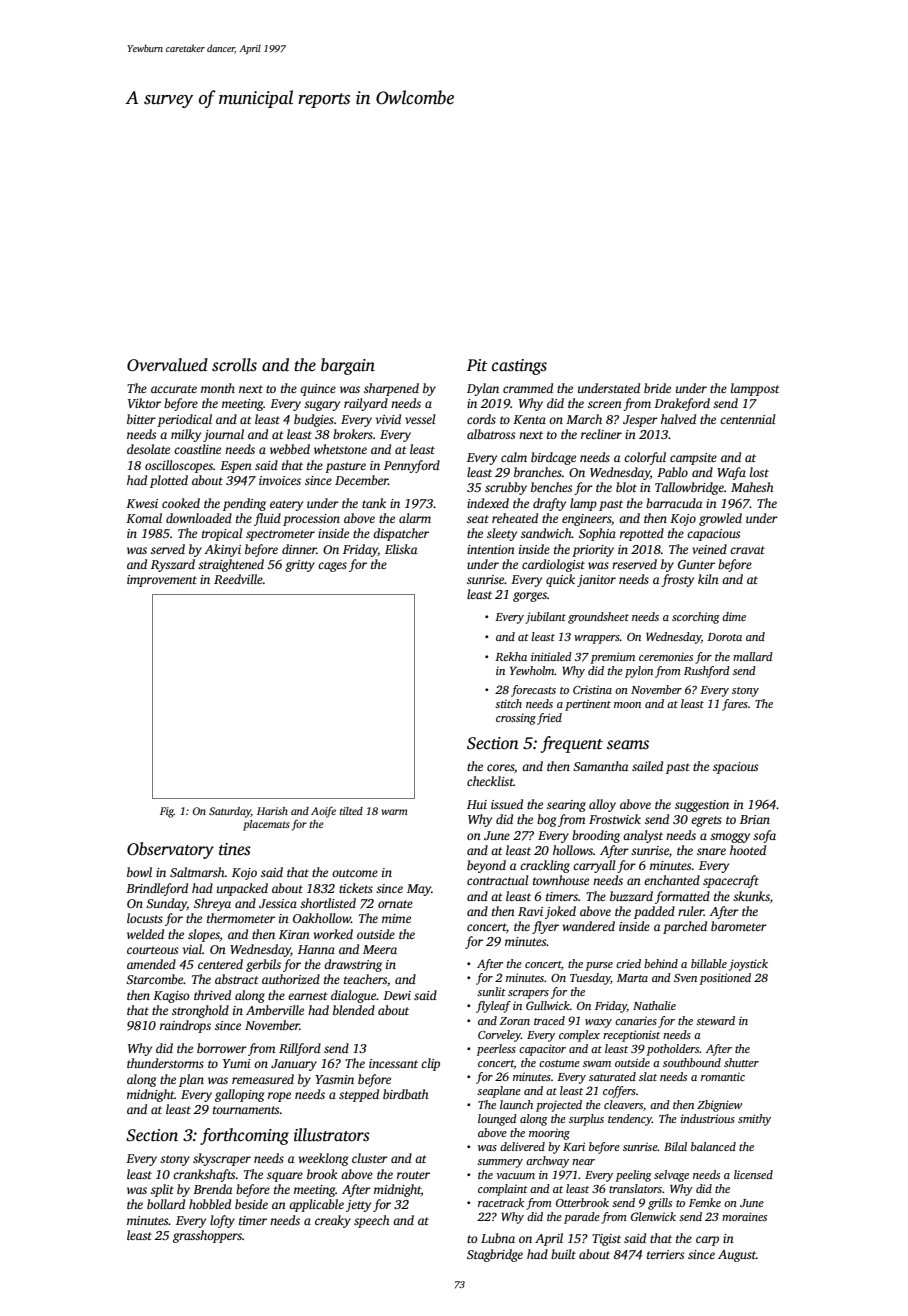 This document has width=908, height=1316. What do you see at coordinates (677, 580) in the document?
I see `frosty` at bounding box center [677, 580].
